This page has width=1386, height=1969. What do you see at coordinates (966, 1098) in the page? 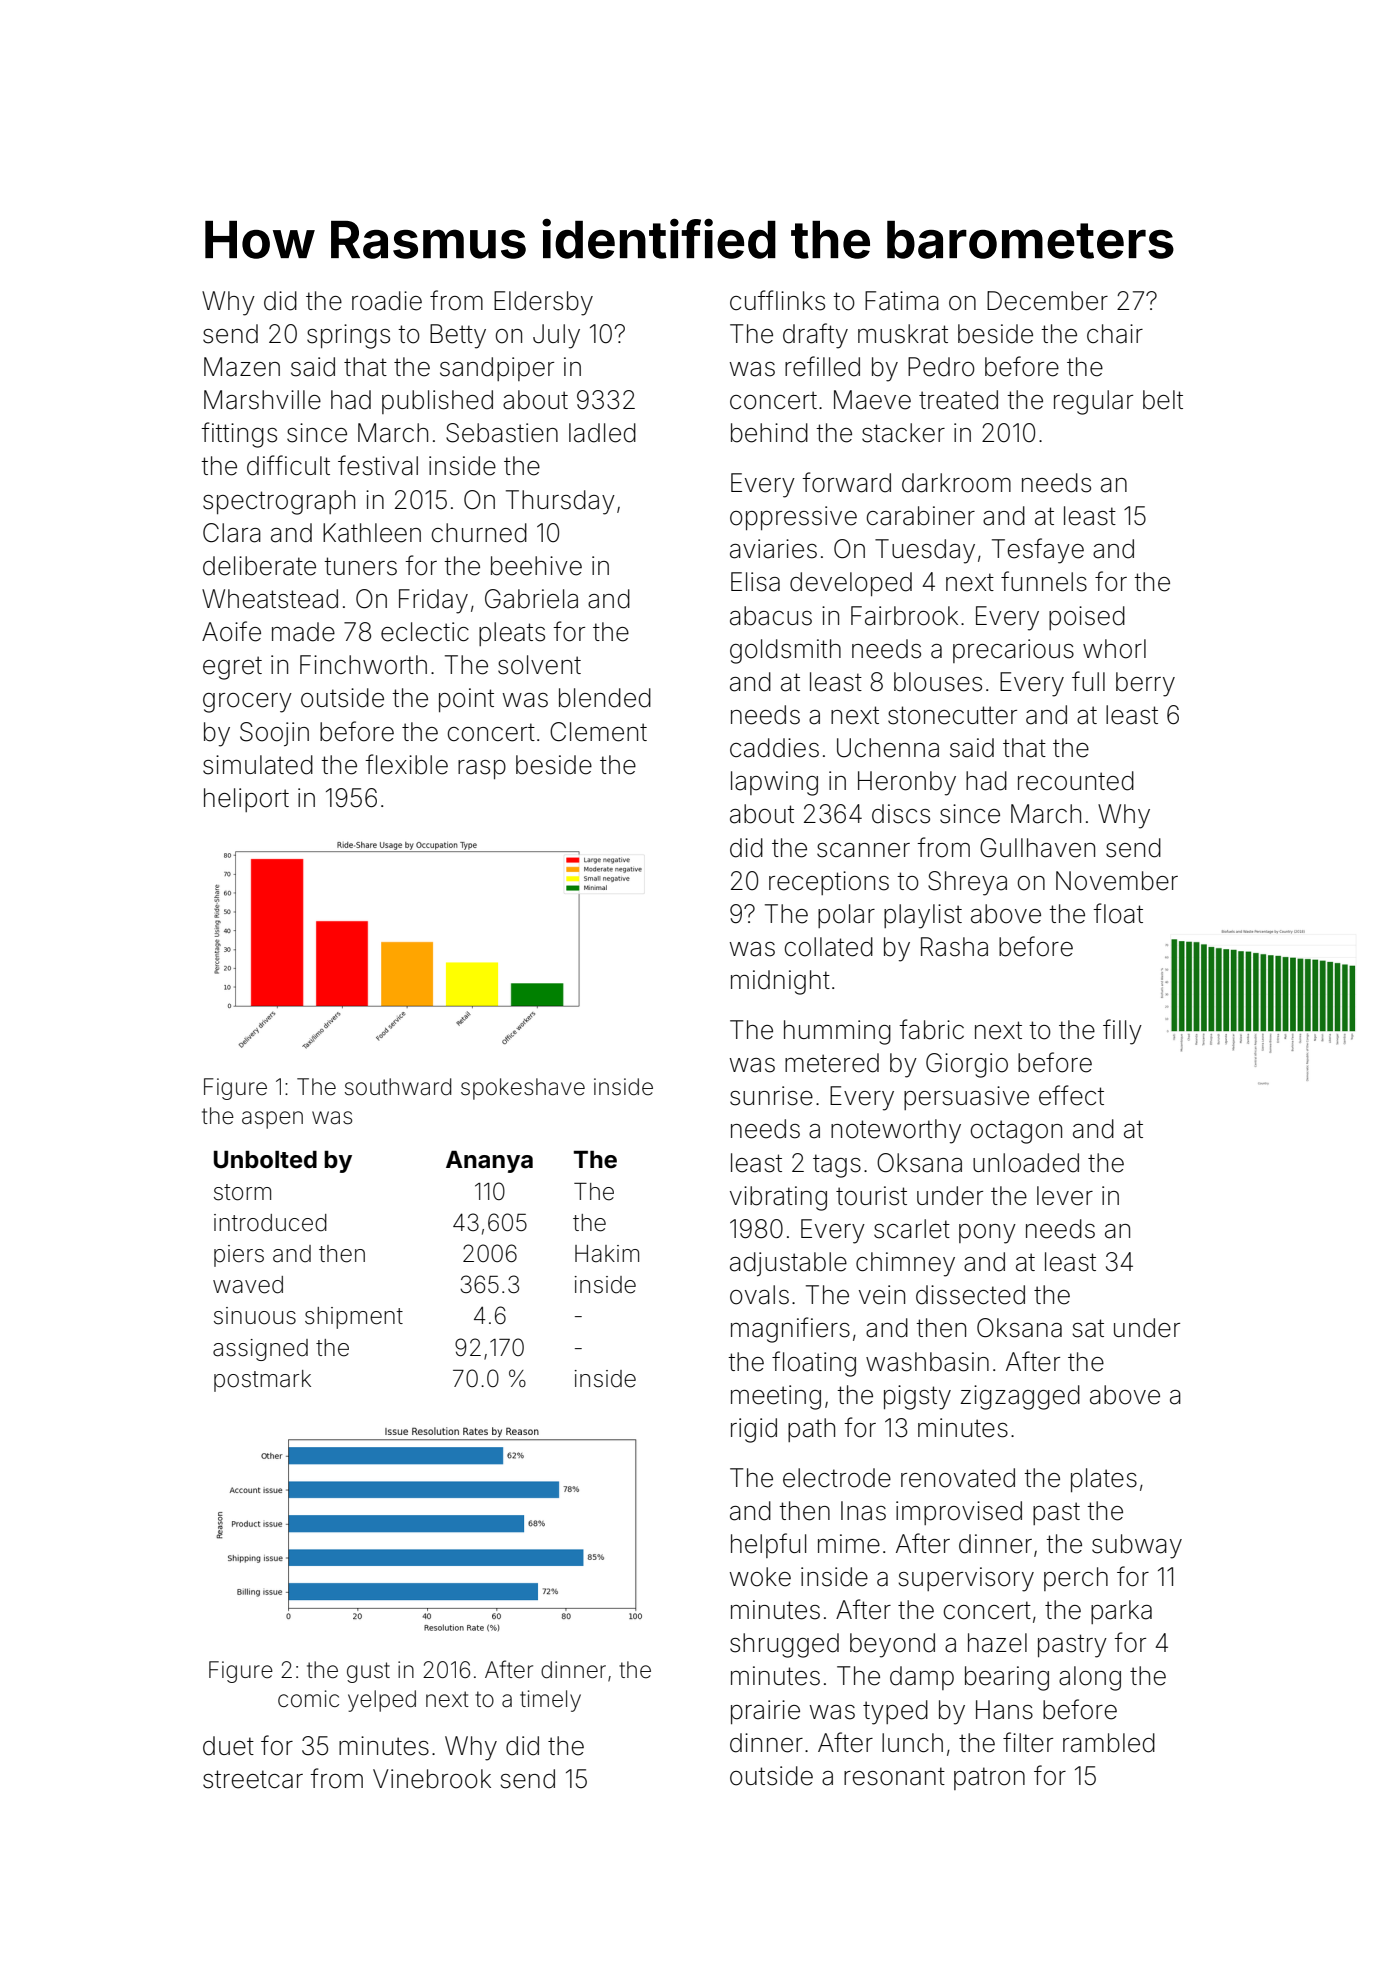
I see `persuasive` at bounding box center [966, 1098].
